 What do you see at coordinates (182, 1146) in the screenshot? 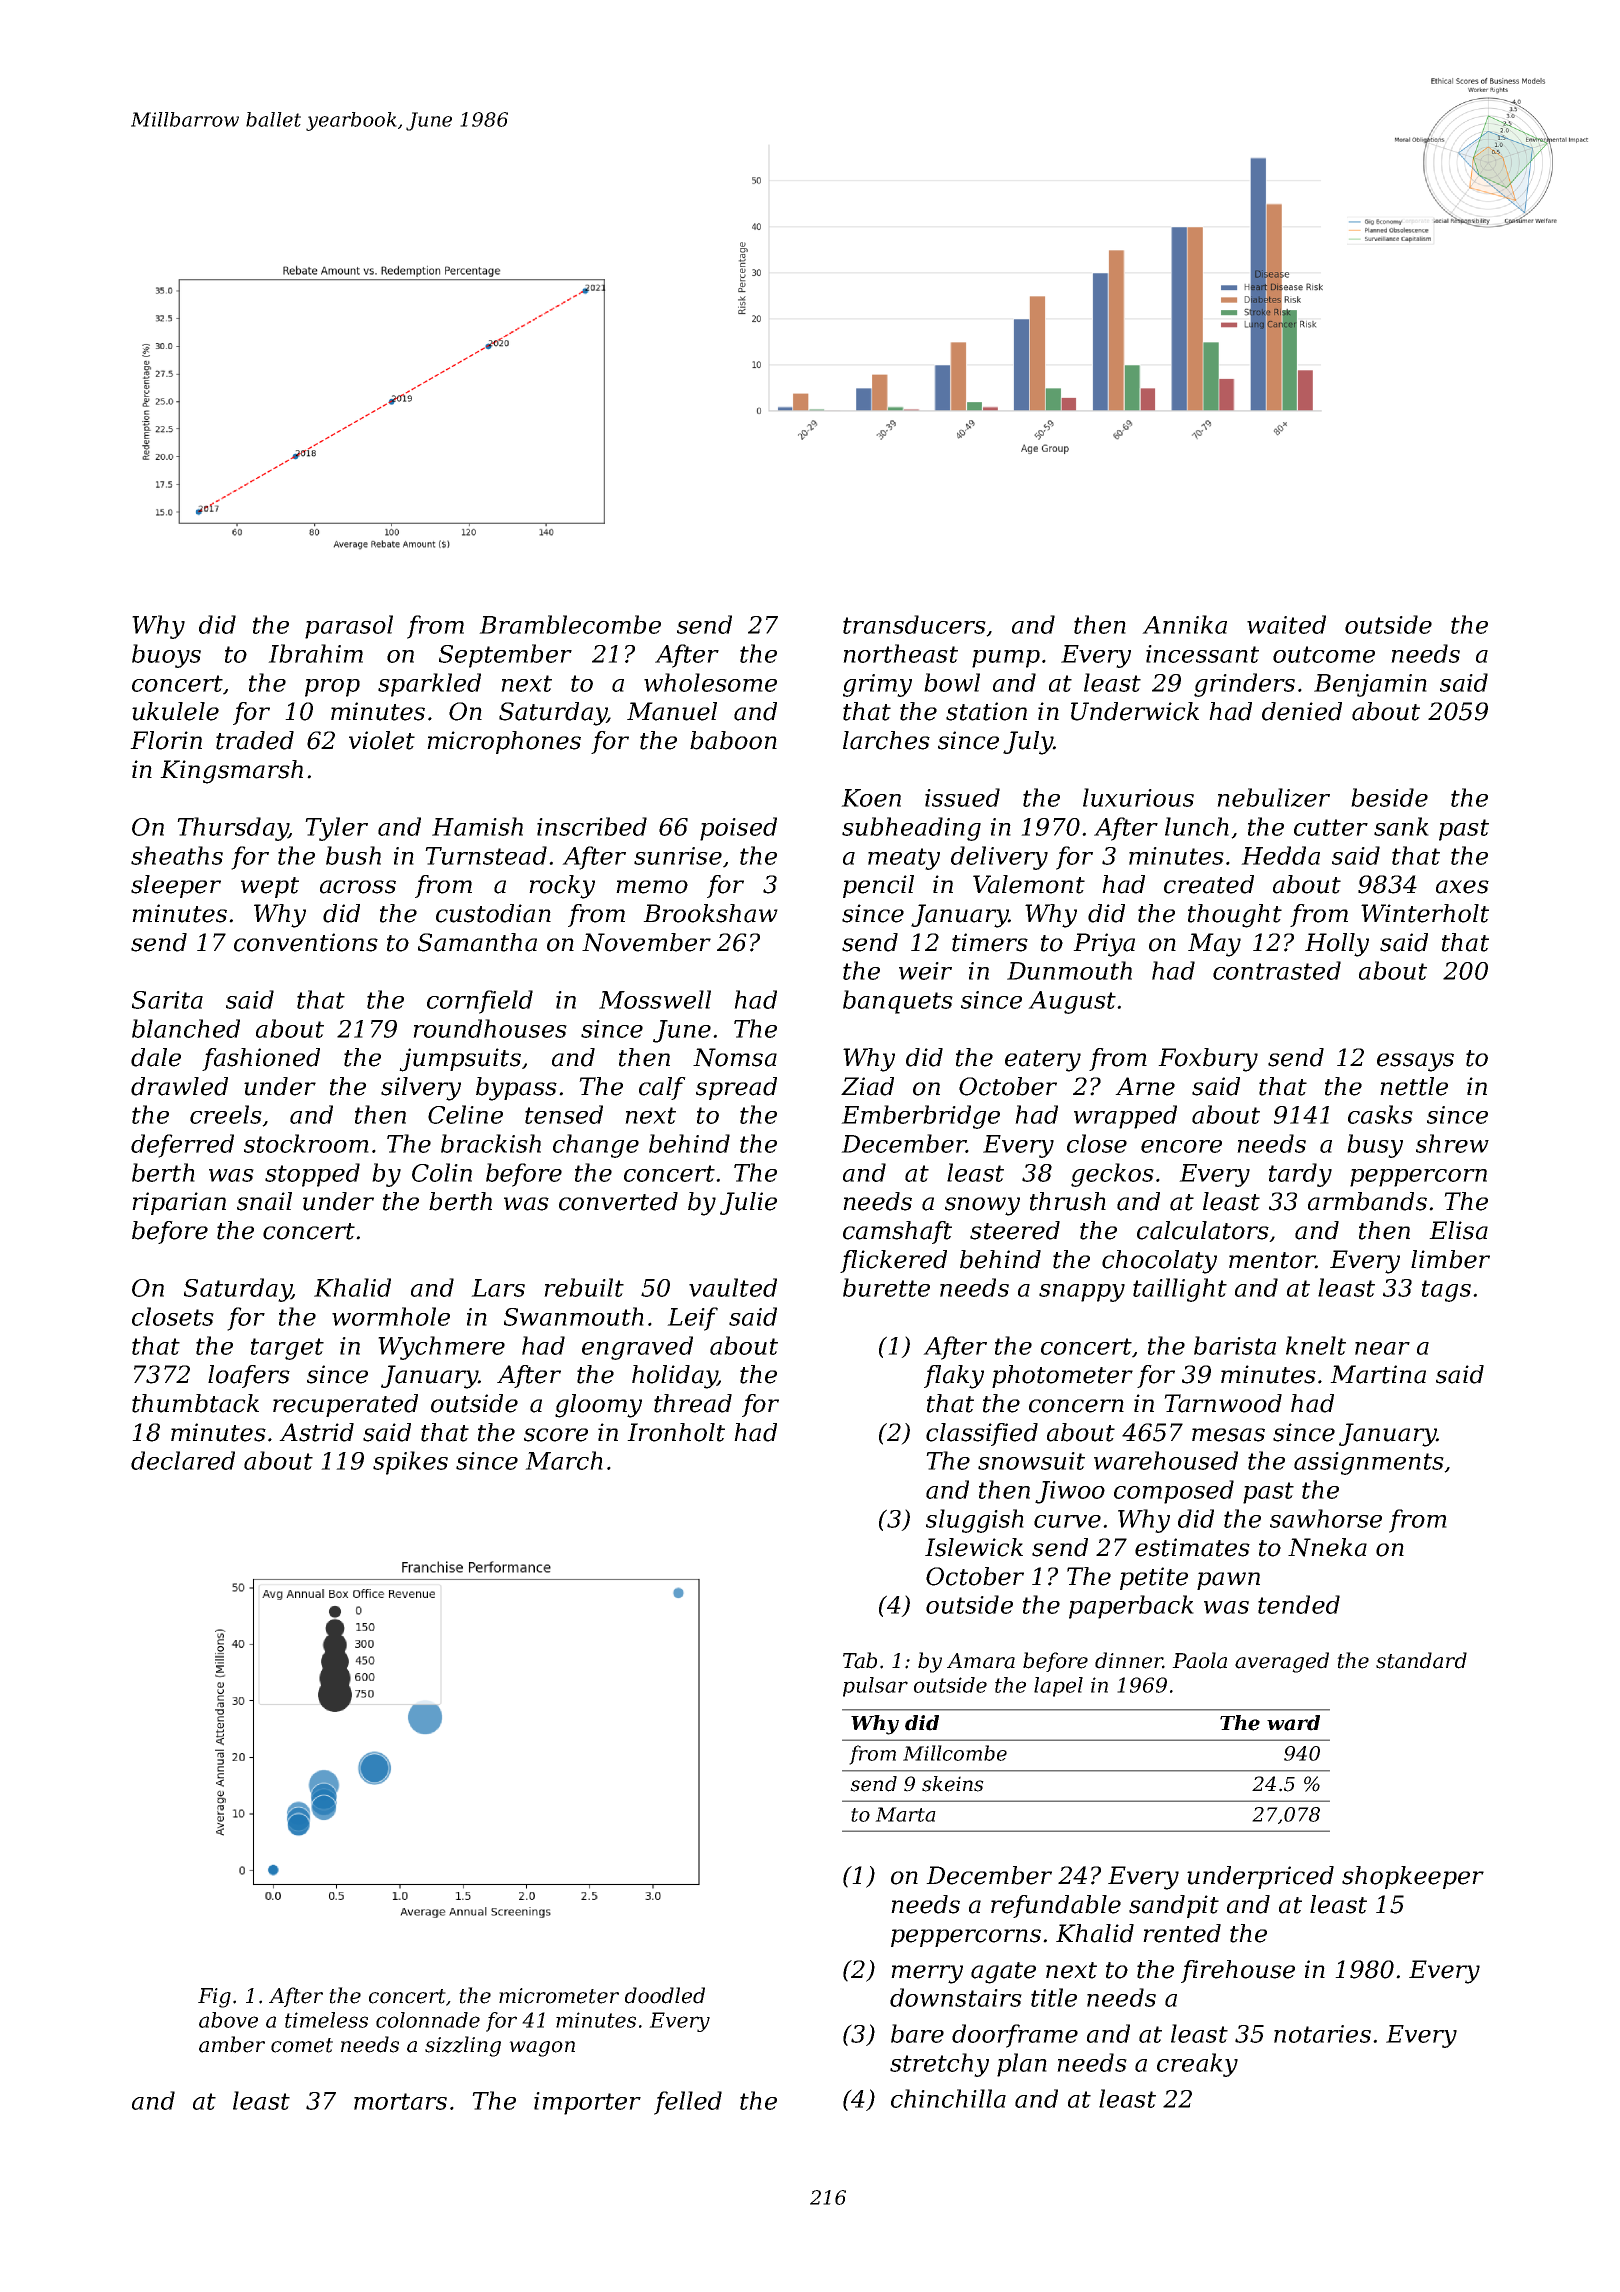
I see `deferred` at bounding box center [182, 1146].
